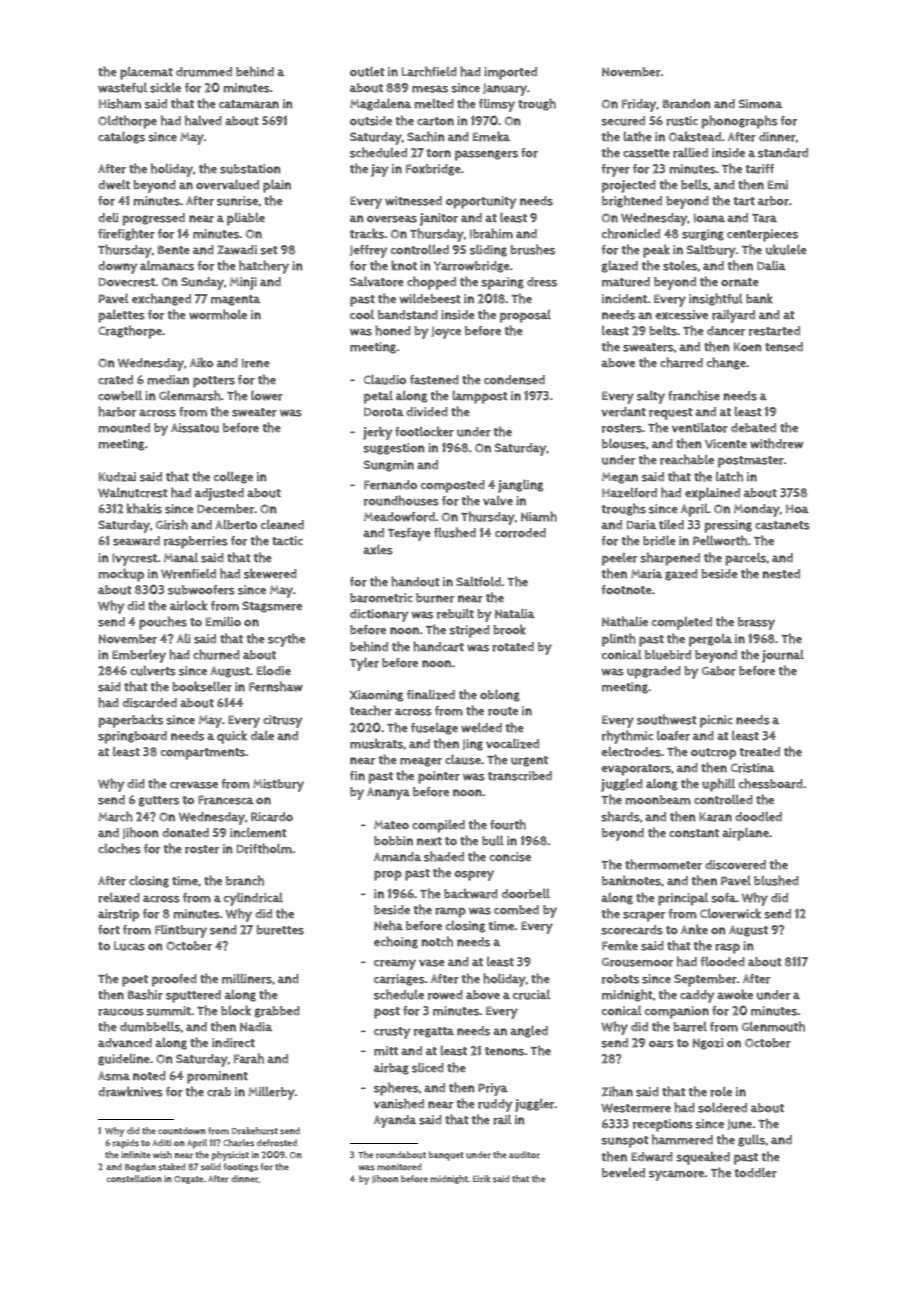  Describe the element at coordinates (165, 87) in the screenshot. I see `sickle` at that location.
